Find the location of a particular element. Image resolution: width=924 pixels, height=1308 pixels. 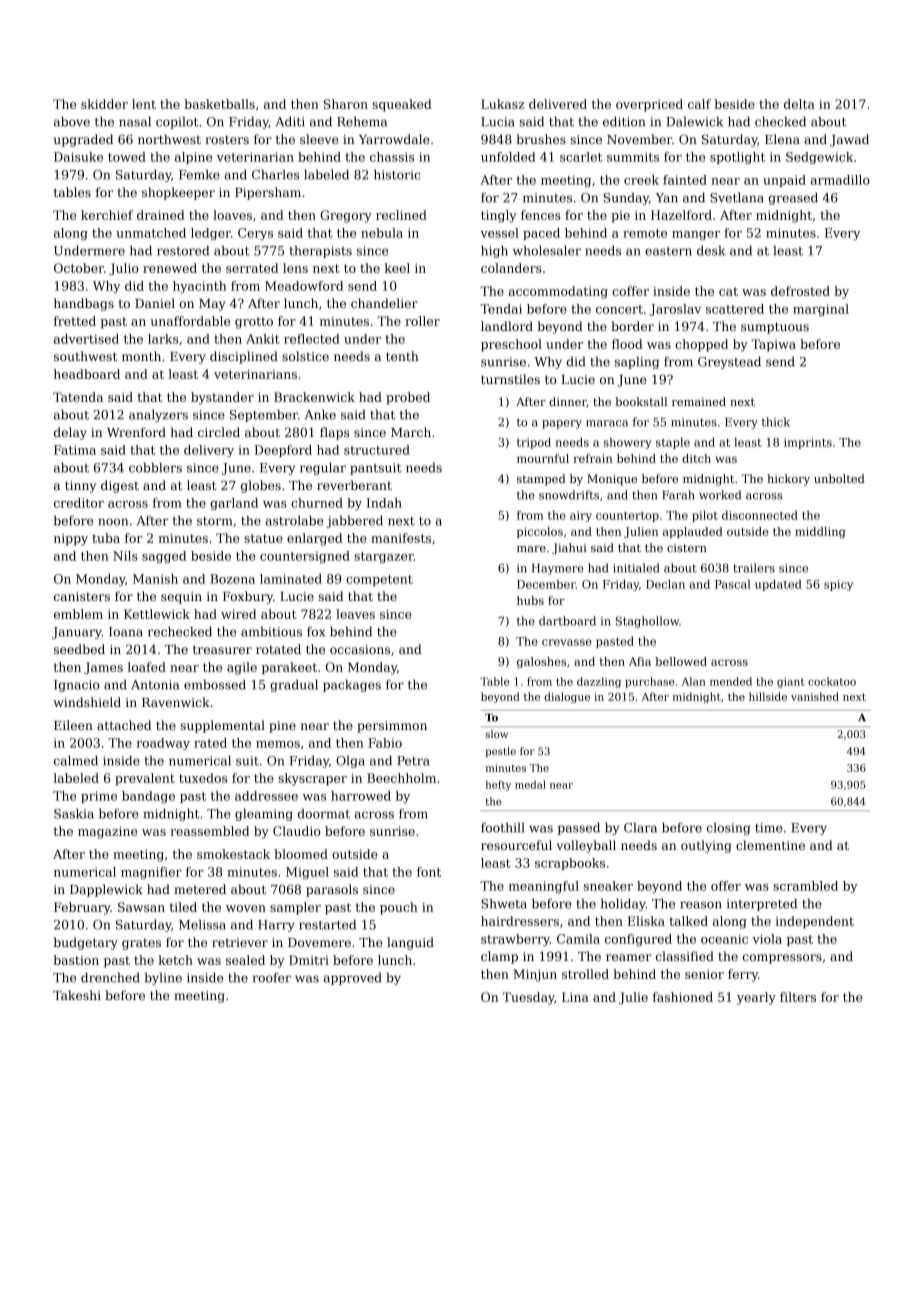

Tatenda is located at coordinates (78, 397).
